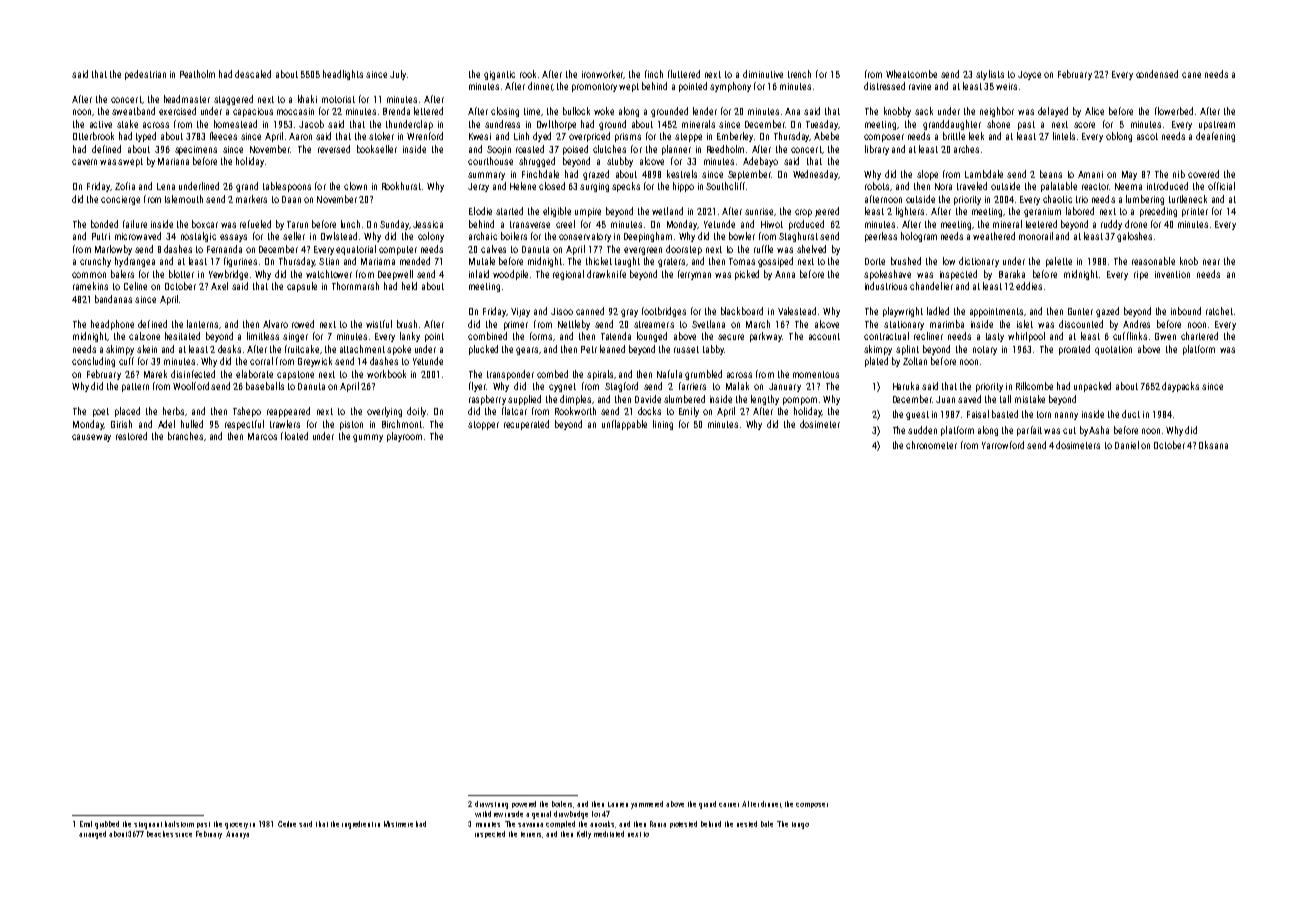  Describe the element at coordinates (179, 824) in the page. I see `hailstorm` at that location.
